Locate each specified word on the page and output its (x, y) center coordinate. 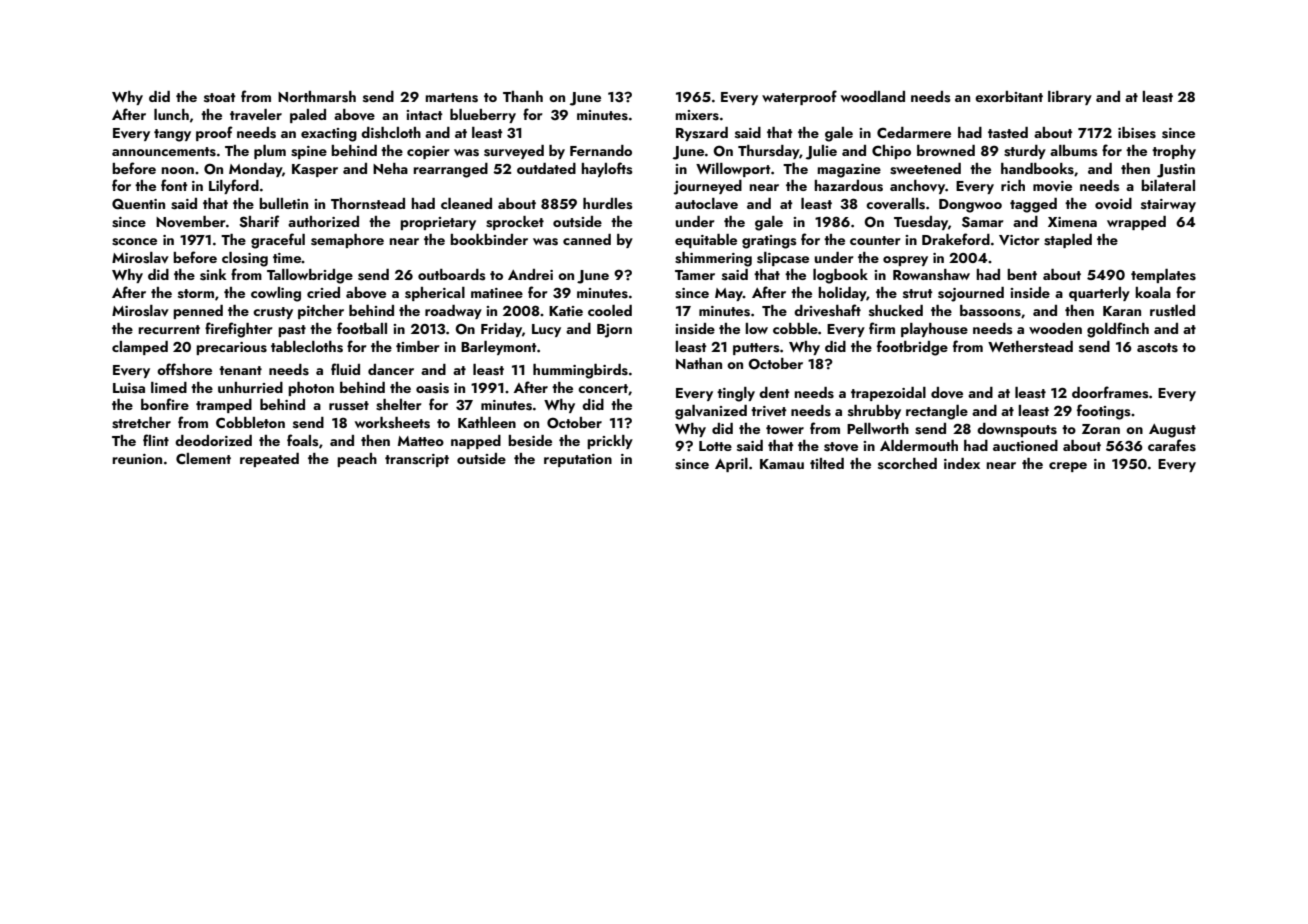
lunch (171, 114)
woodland (873, 96)
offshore (184, 369)
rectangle (937, 412)
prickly (610, 442)
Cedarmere (914, 132)
